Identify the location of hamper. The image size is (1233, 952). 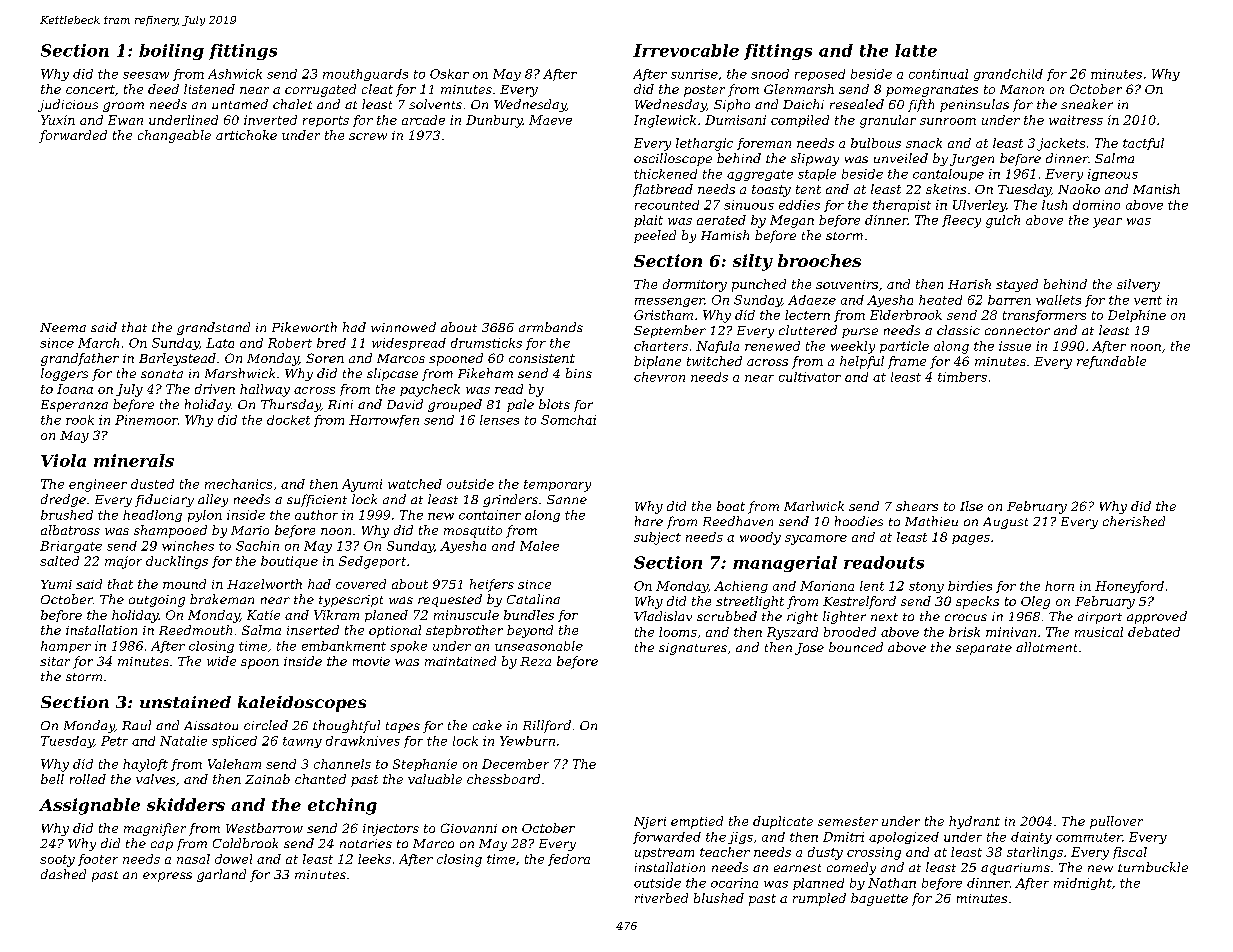
(66, 647).
